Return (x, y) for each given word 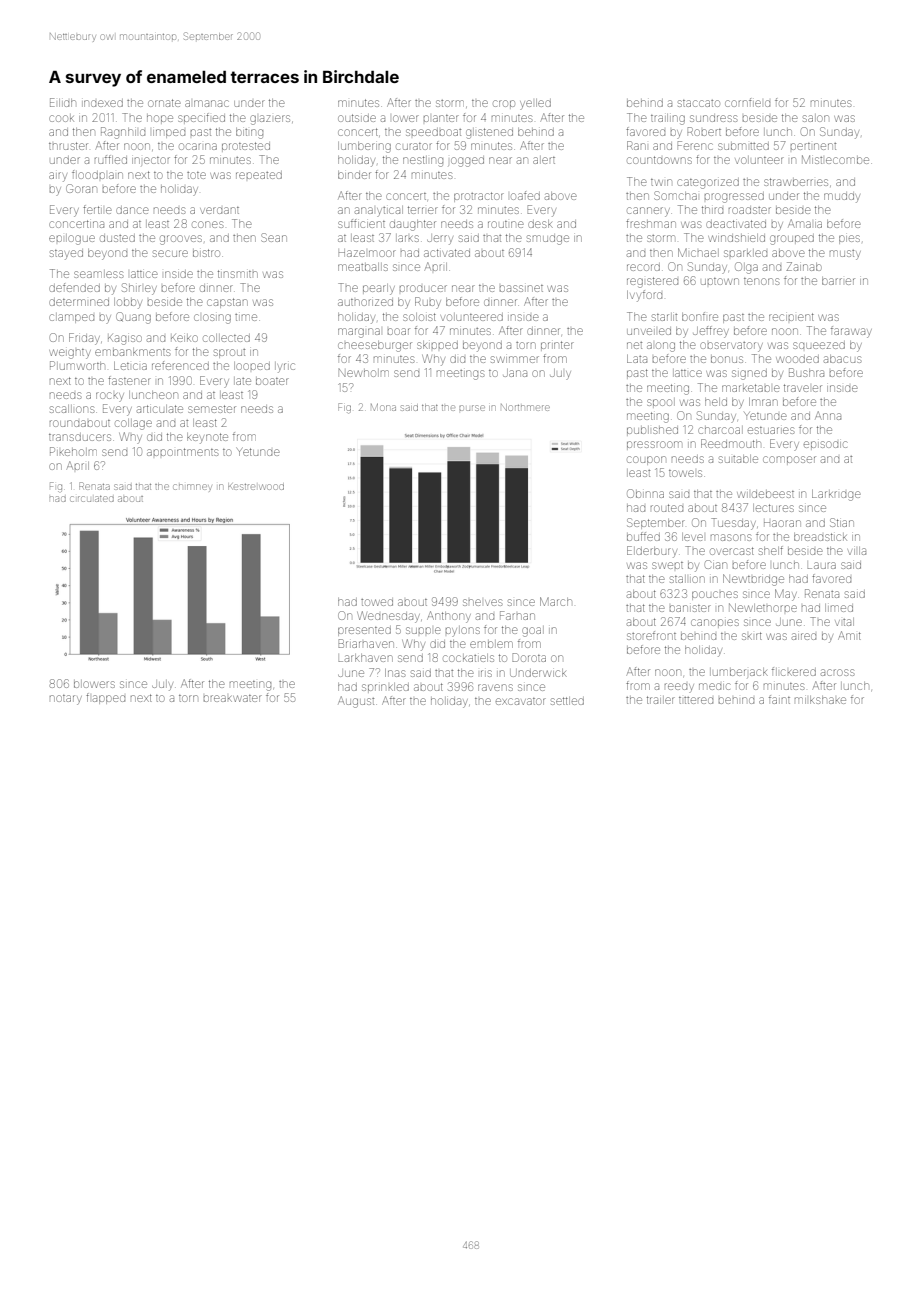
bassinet (521, 288)
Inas (395, 673)
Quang (133, 318)
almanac (207, 103)
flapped (105, 698)
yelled (535, 104)
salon (816, 118)
